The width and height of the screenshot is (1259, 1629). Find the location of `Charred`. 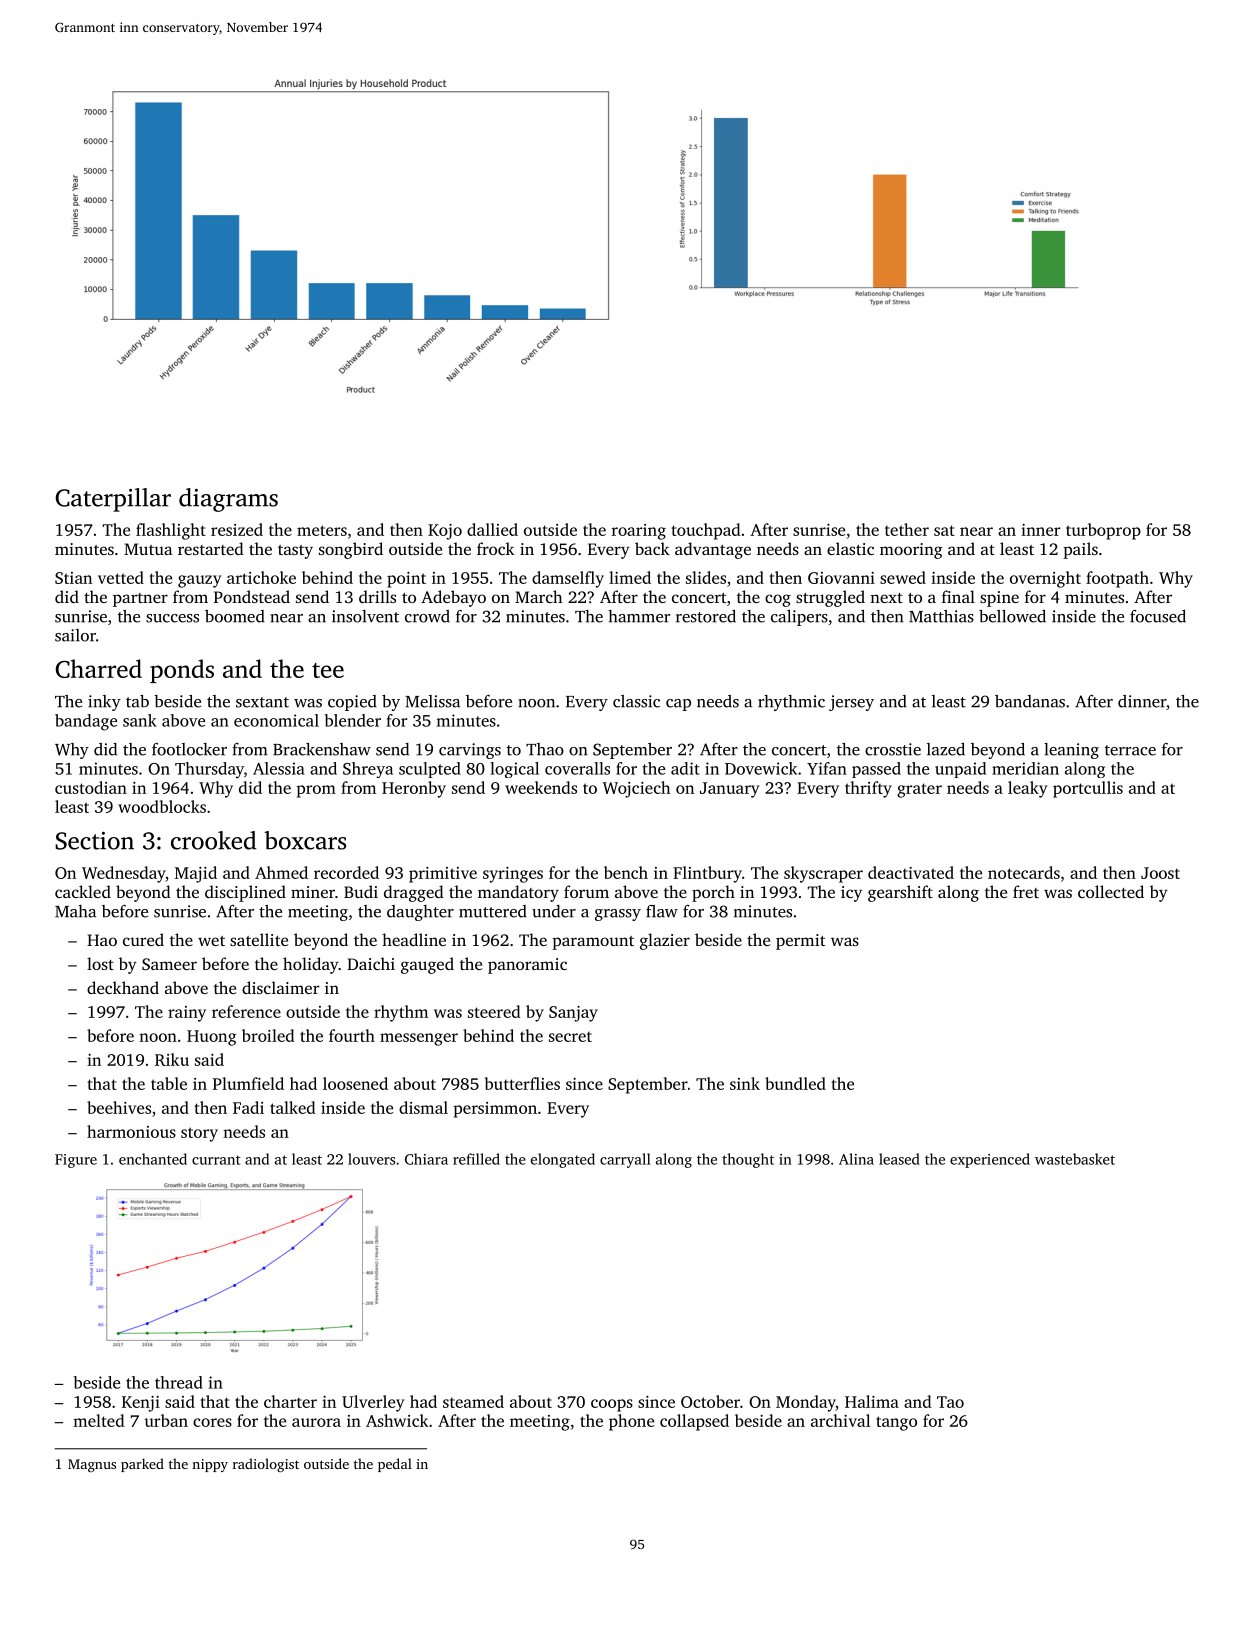

Charred is located at coordinates (98, 668).
